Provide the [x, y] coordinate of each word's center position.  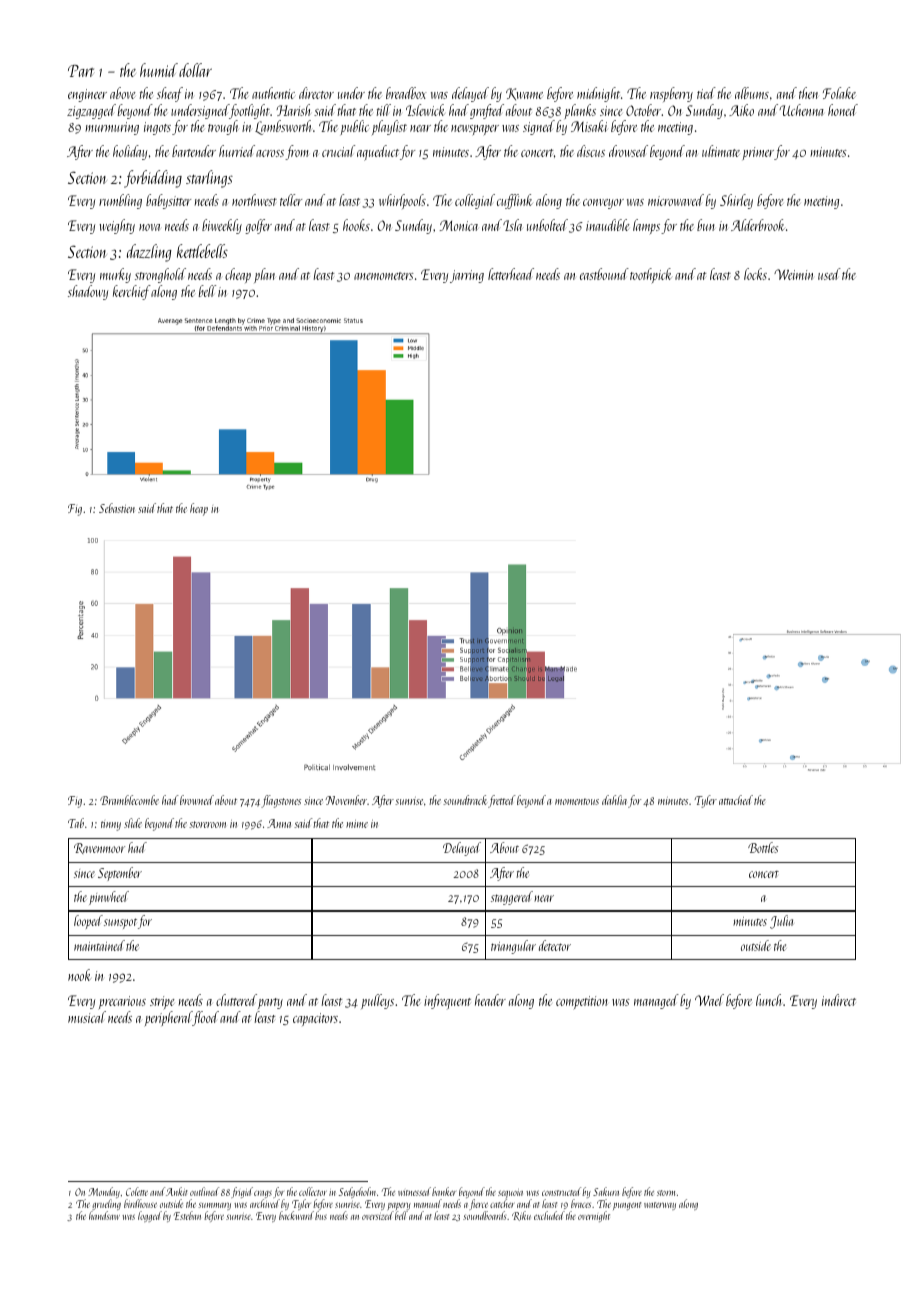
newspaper [475, 130]
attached [736, 800]
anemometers [384, 276]
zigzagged [91, 111]
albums [752, 93]
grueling [106, 1205]
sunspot [120, 923]
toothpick [651, 275]
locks [755, 274]
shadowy [88, 292]
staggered [512, 898]
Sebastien [117, 508]
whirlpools [402, 201]
